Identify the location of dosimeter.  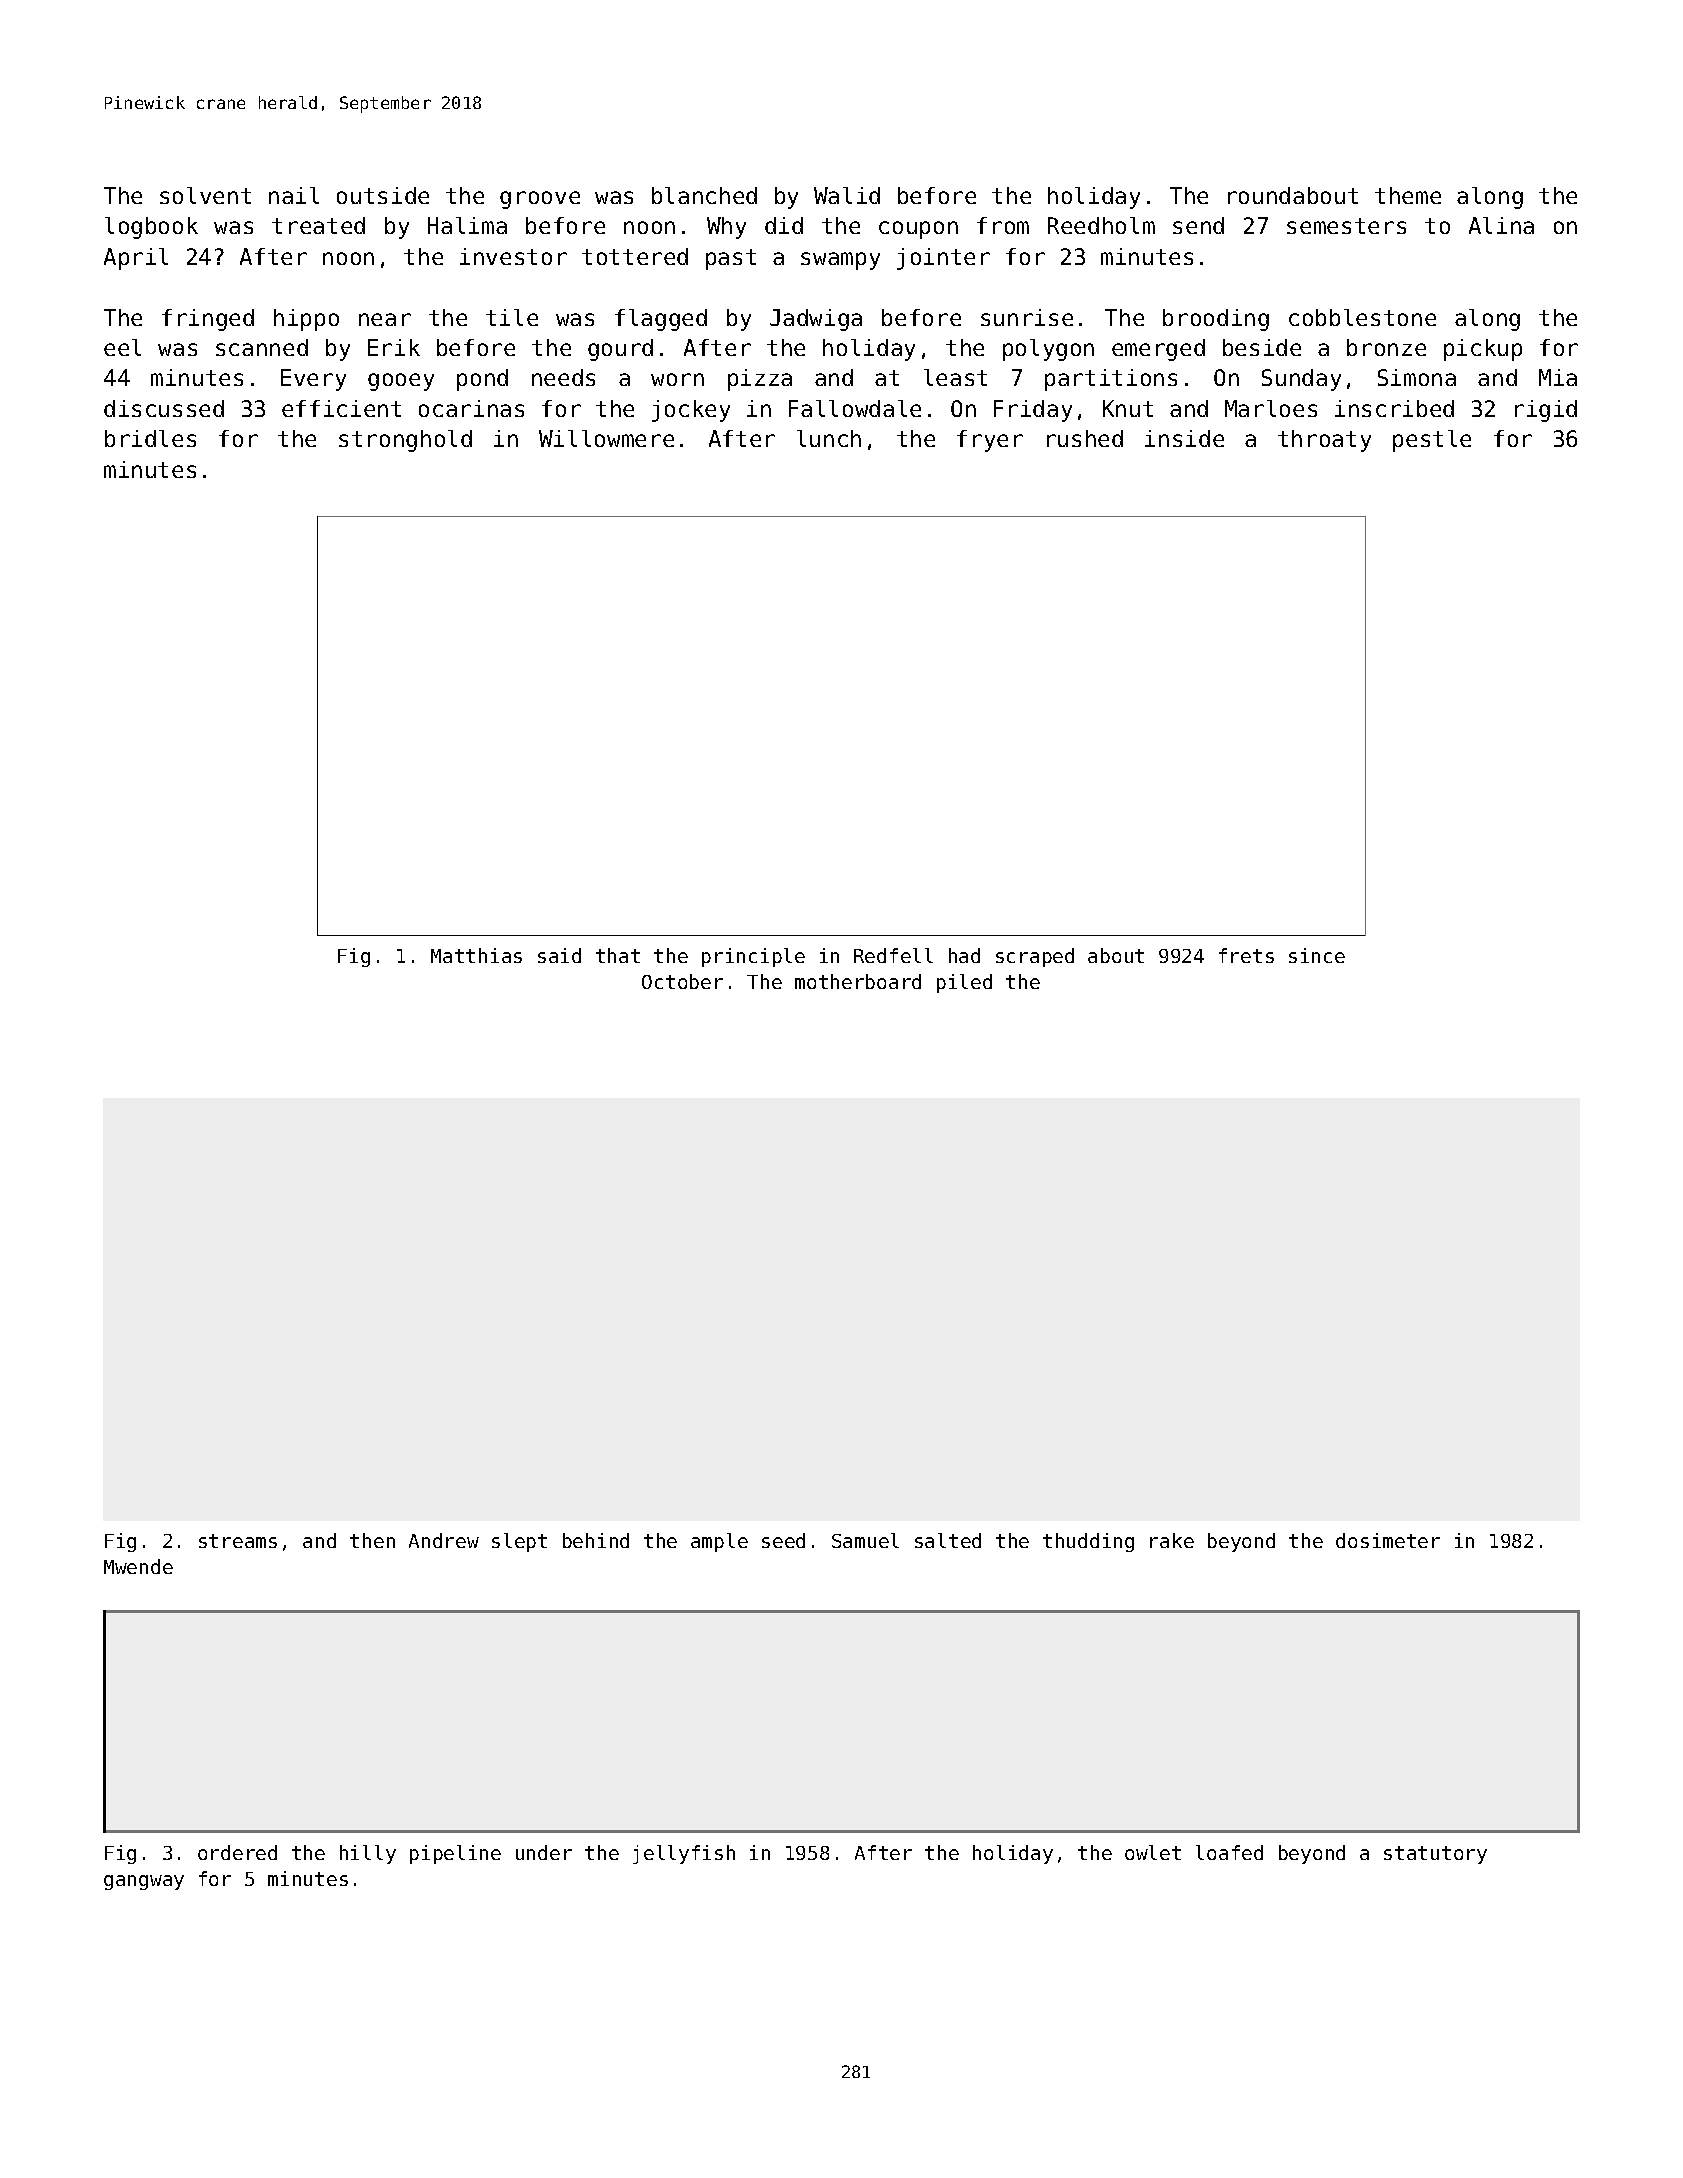
(1388, 1540).
